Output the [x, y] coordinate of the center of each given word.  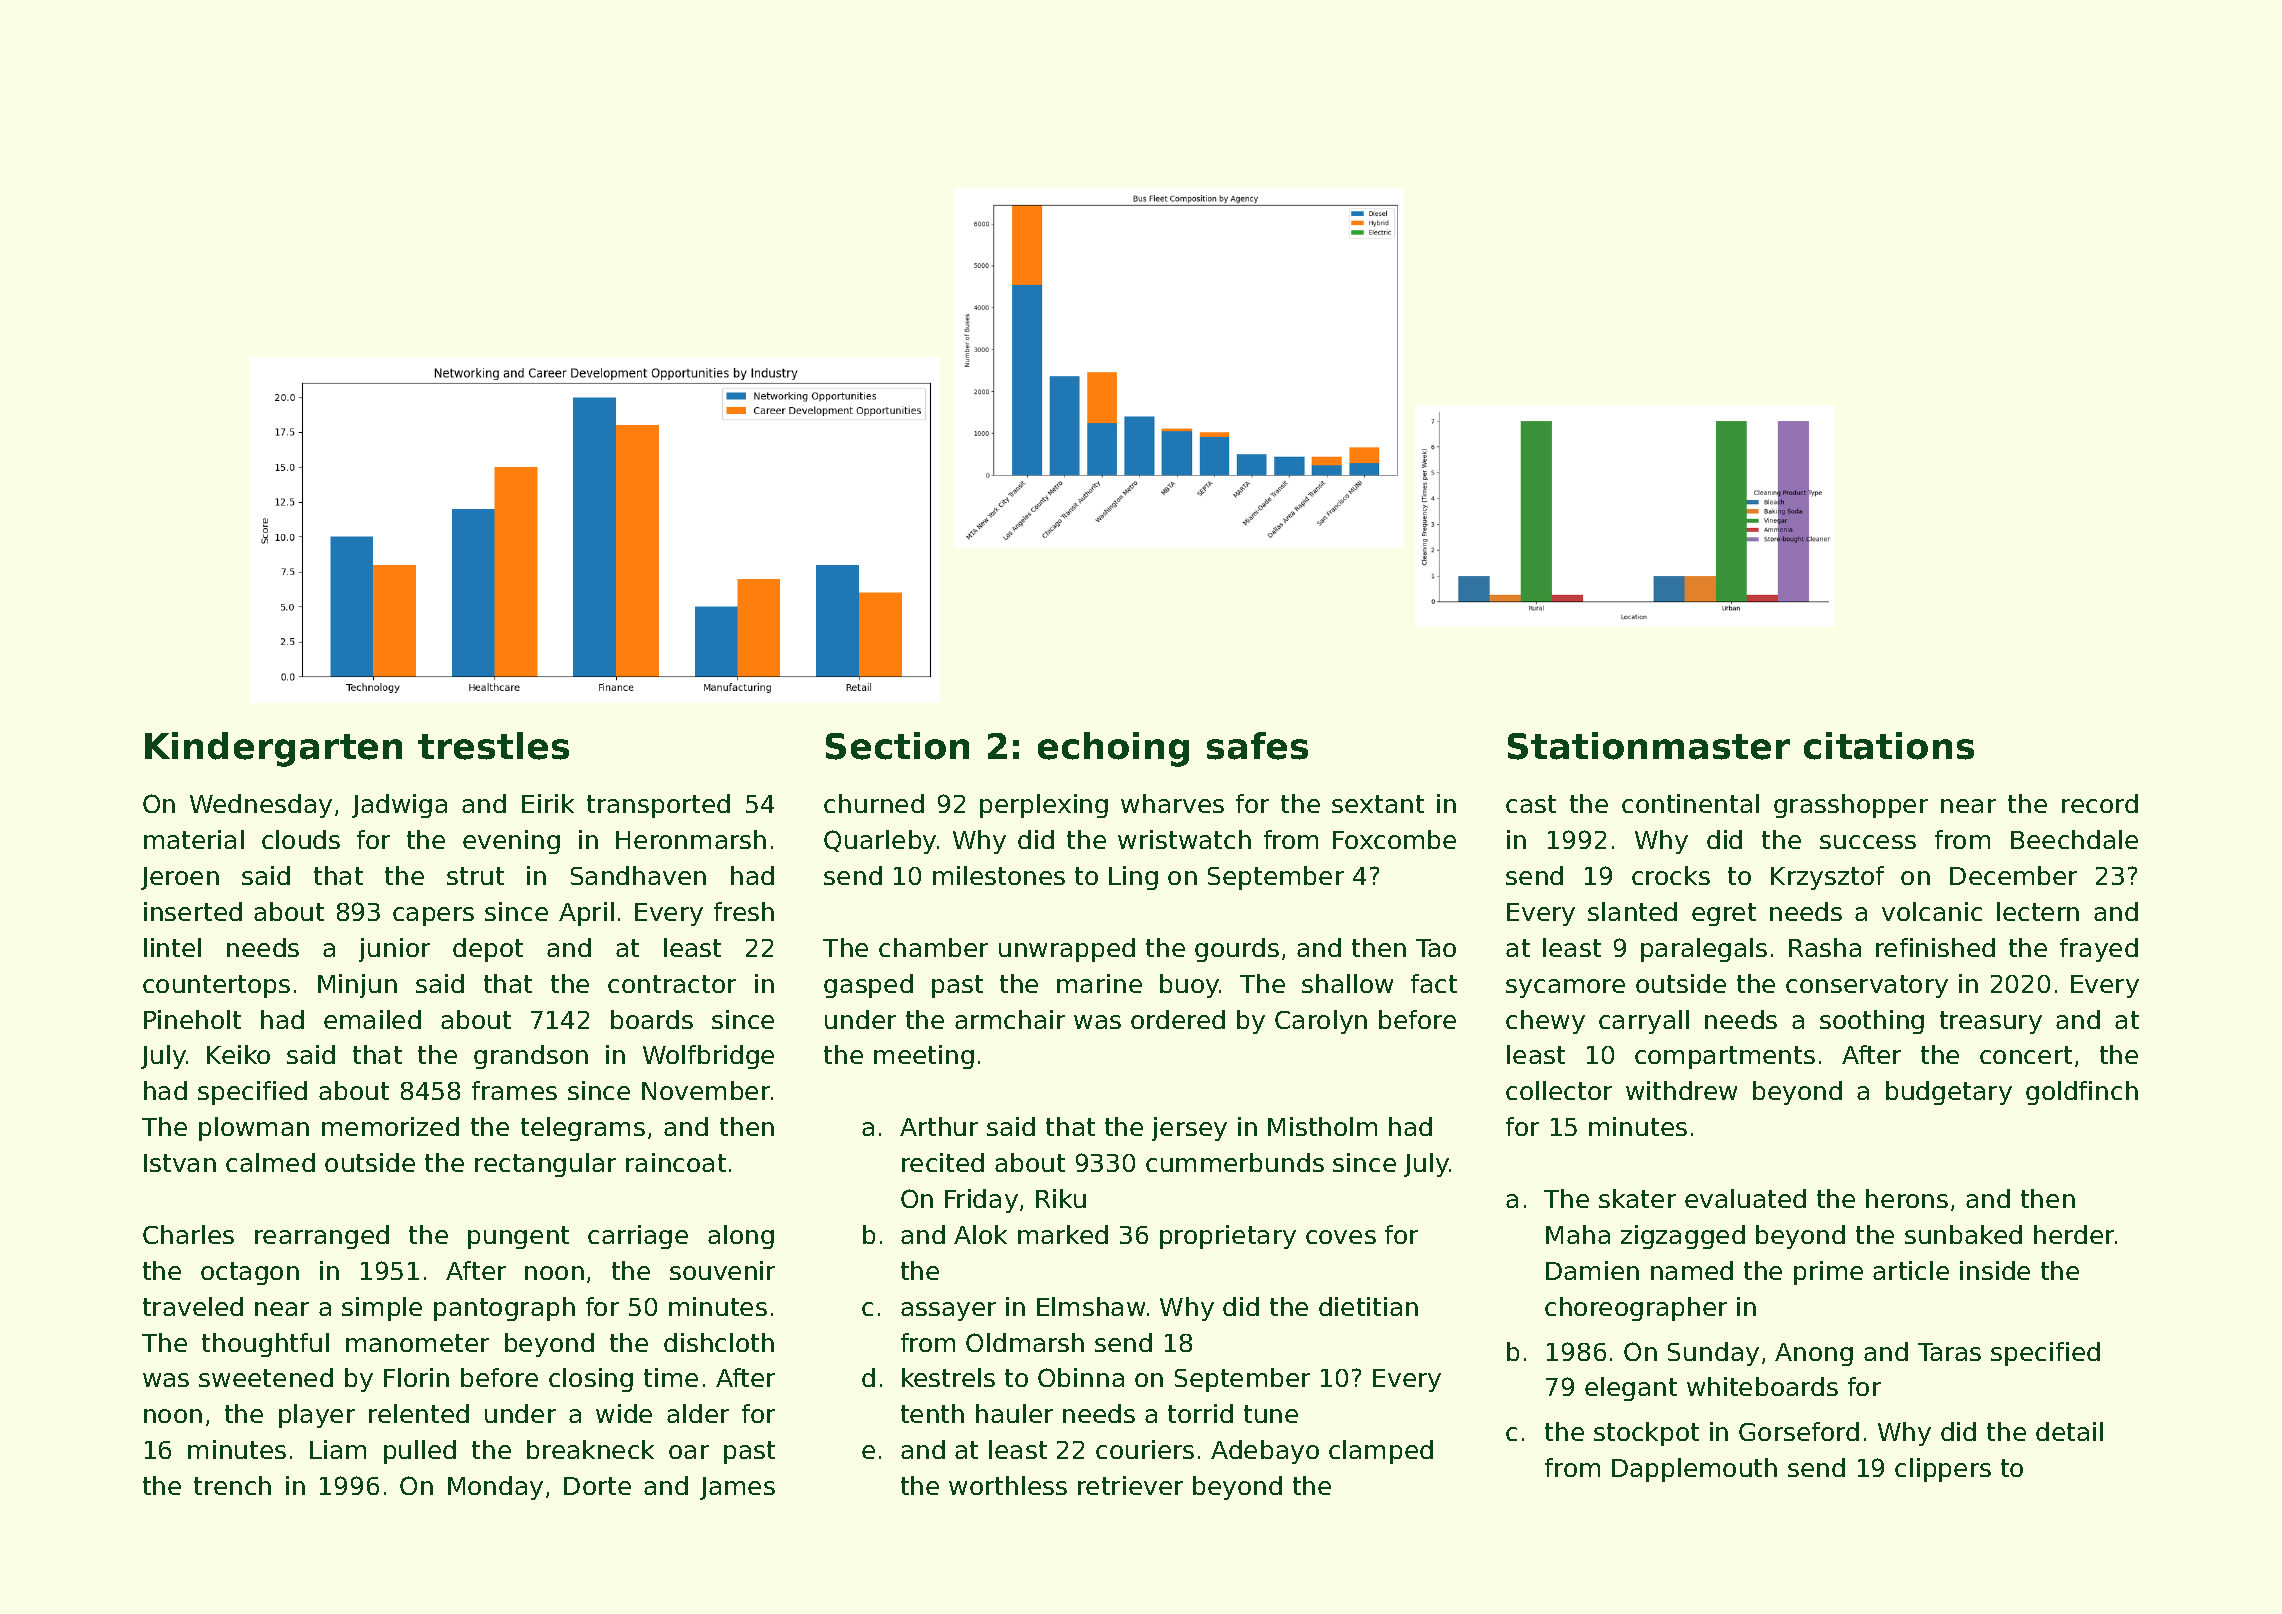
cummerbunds [1235, 1162]
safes [1257, 746]
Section [897, 746]
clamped [1381, 1452]
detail [2069, 1431]
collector [1559, 1090]
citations [1889, 746]
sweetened [266, 1377]
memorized [390, 1126]
